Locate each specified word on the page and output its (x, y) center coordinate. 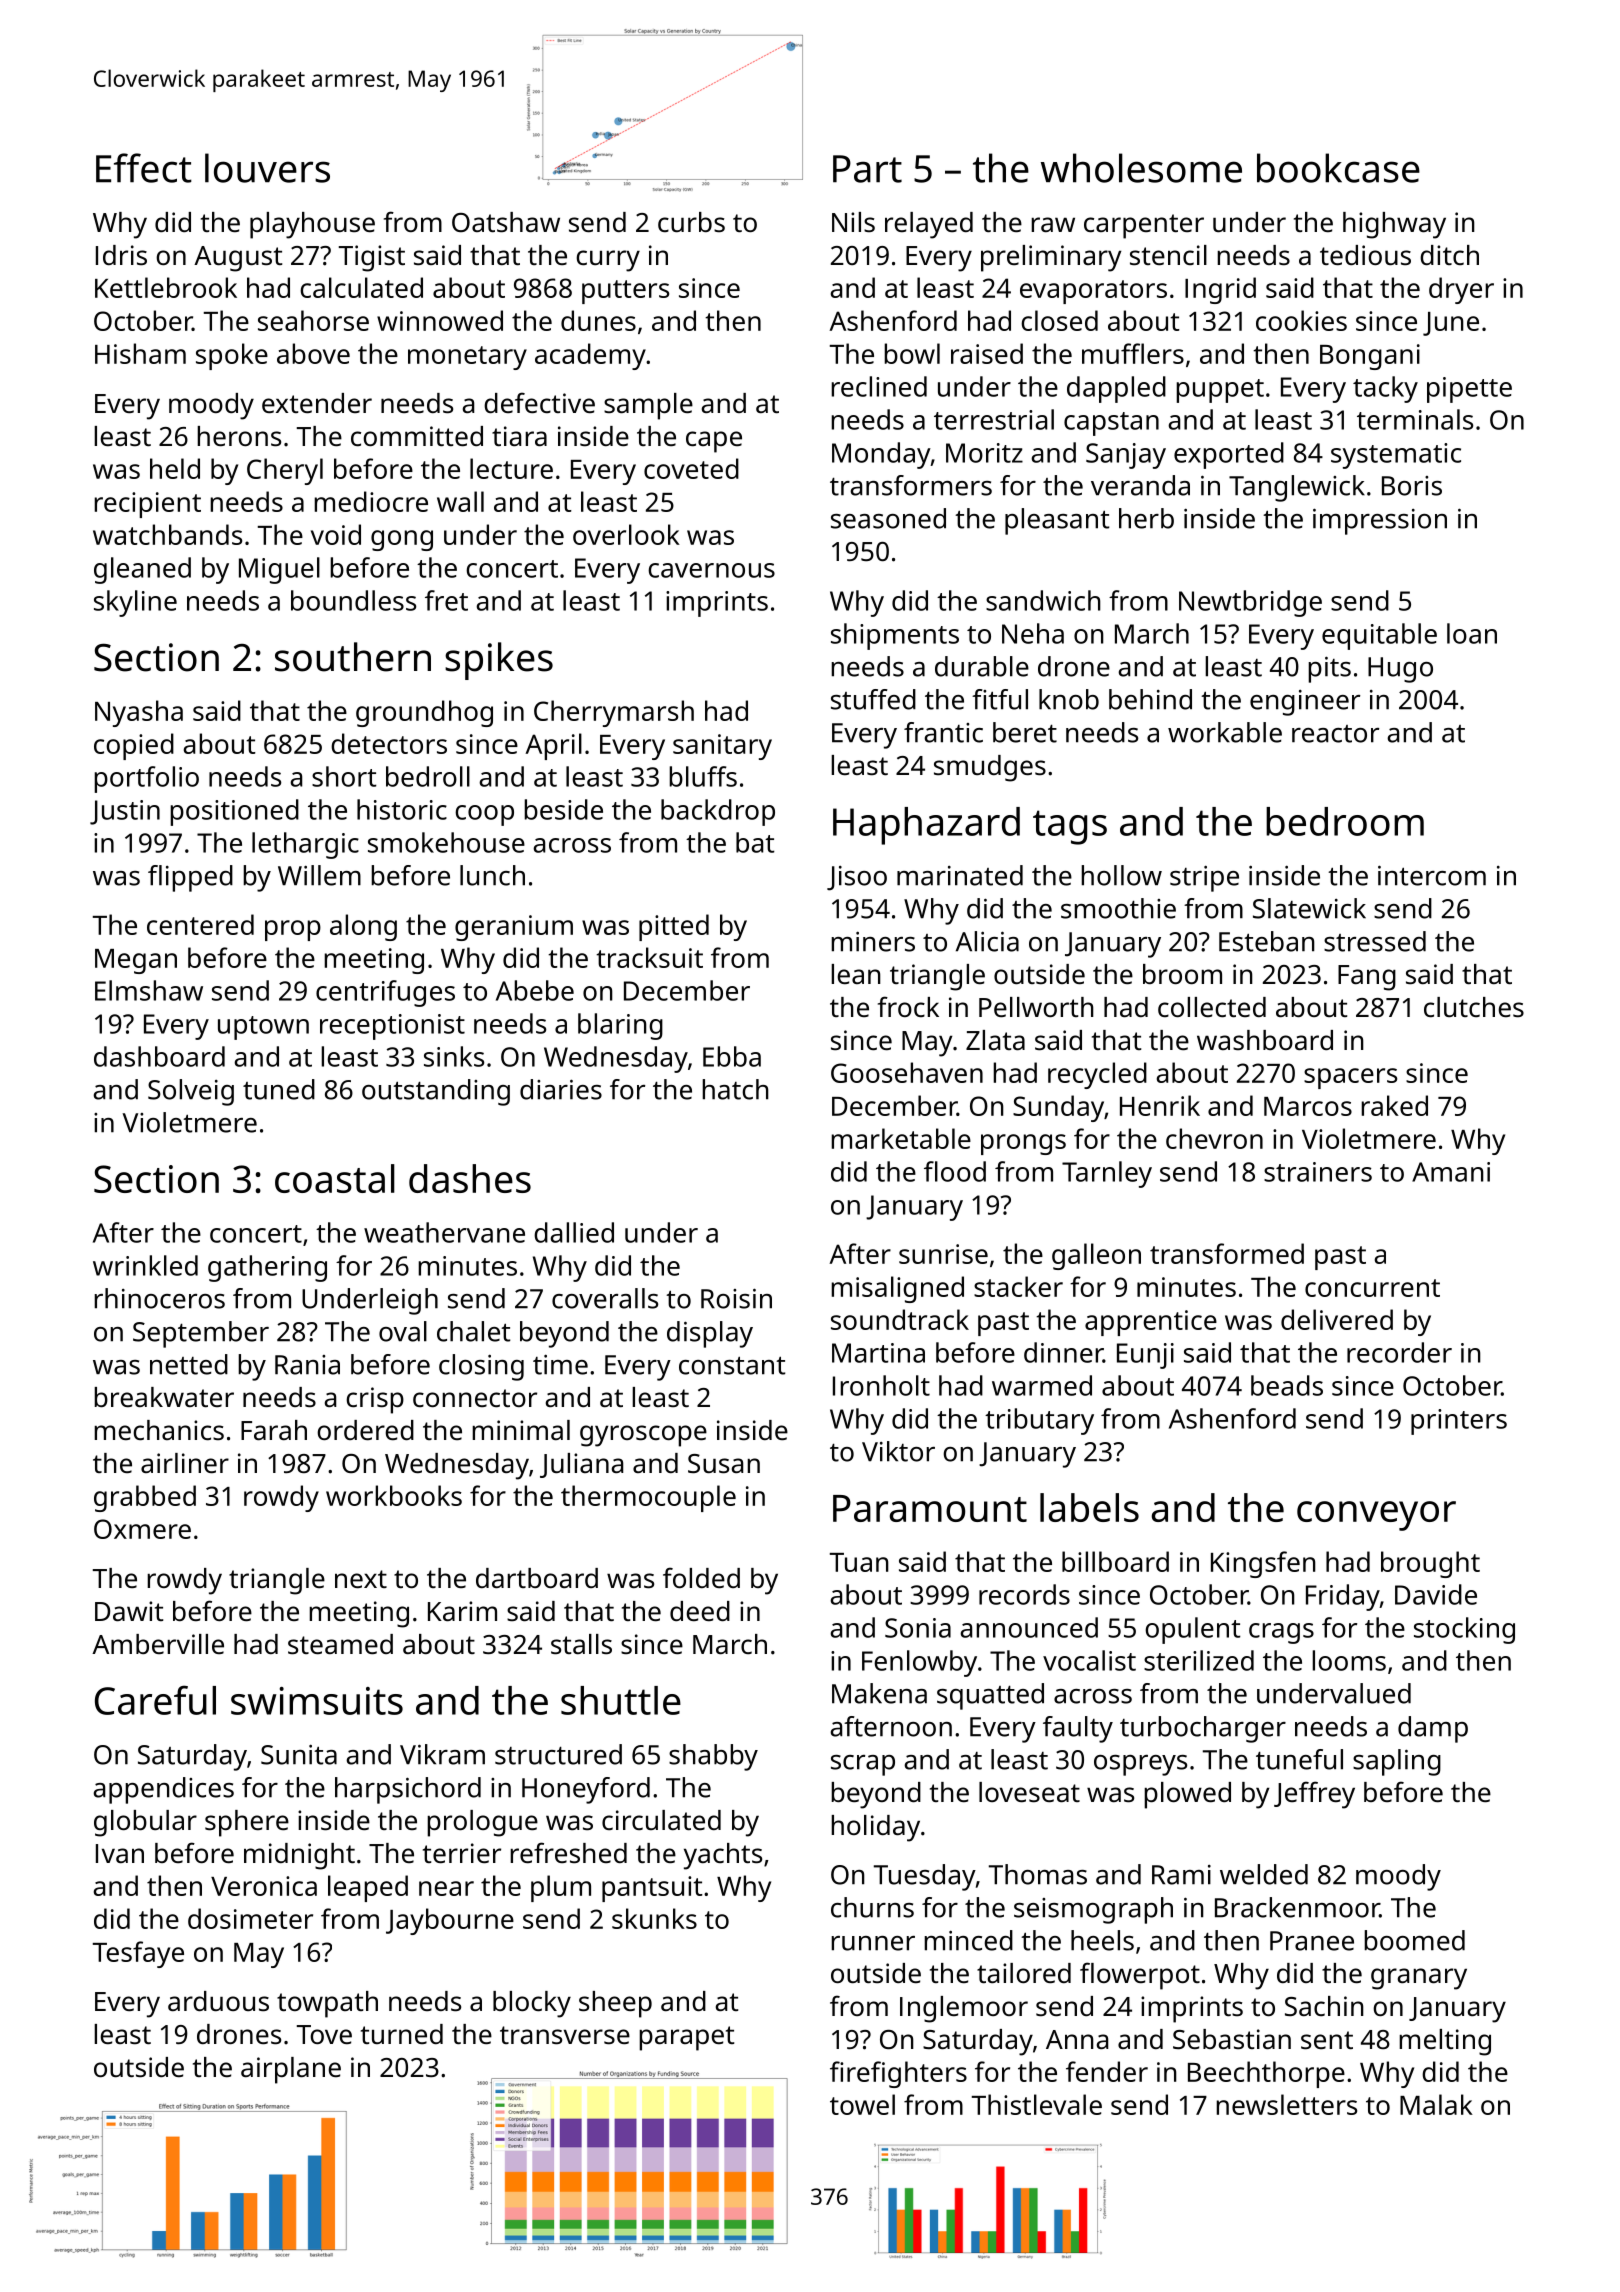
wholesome (1141, 168)
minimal (521, 1430)
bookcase (1338, 168)
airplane (291, 2070)
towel (862, 2104)
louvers (267, 168)
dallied (574, 1232)
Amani (1451, 1172)
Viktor (898, 1451)
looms (1349, 1660)
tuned (279, 1089)
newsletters (1286, 2104)
